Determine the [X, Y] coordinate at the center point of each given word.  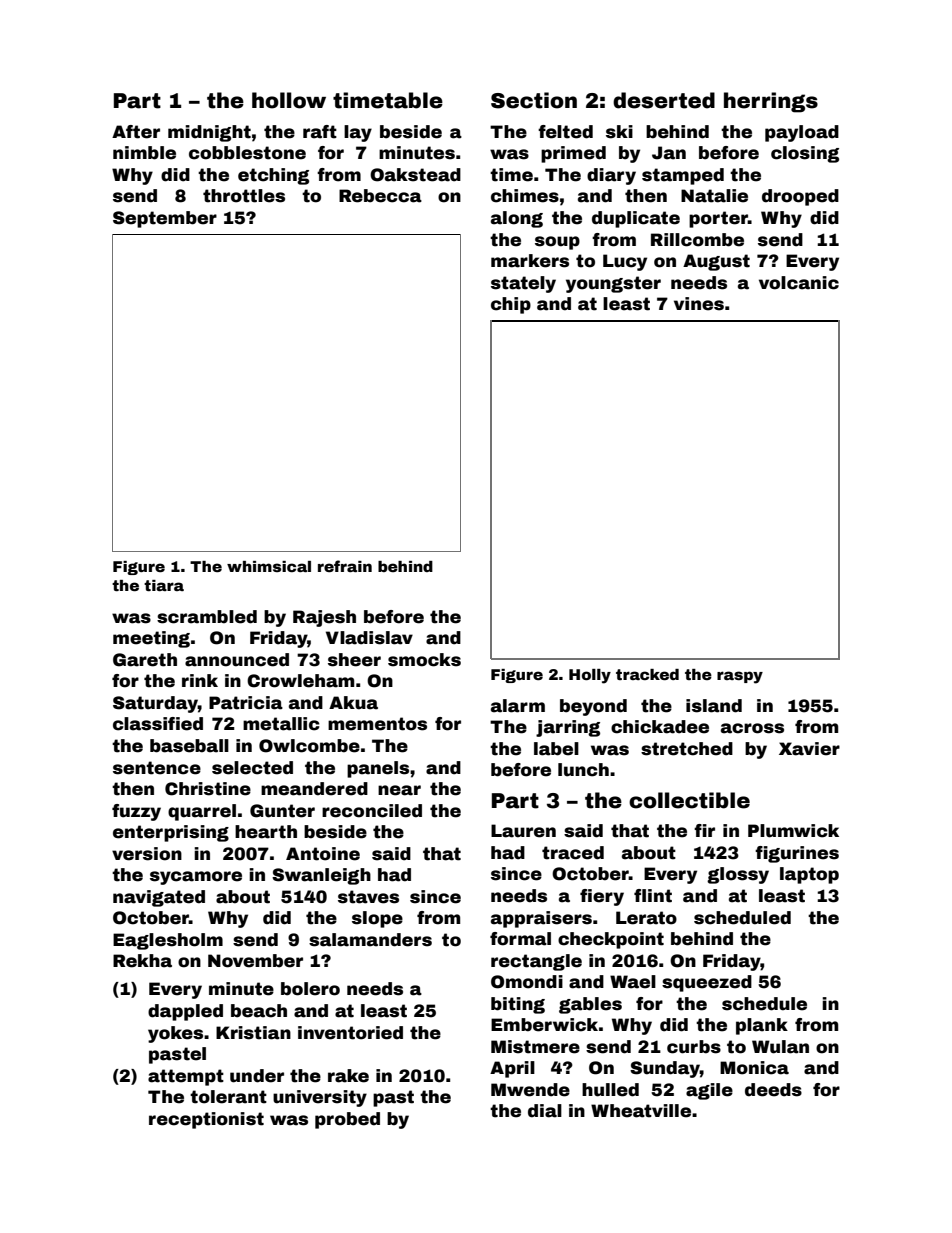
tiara [164, 585]
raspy [740, 677]
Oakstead [415, 175]
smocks [424, 660]
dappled [185, 1012]
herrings [771, 102]
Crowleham [300, 681]
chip [511, 305]
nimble [144, 153]
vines [699, 304]
